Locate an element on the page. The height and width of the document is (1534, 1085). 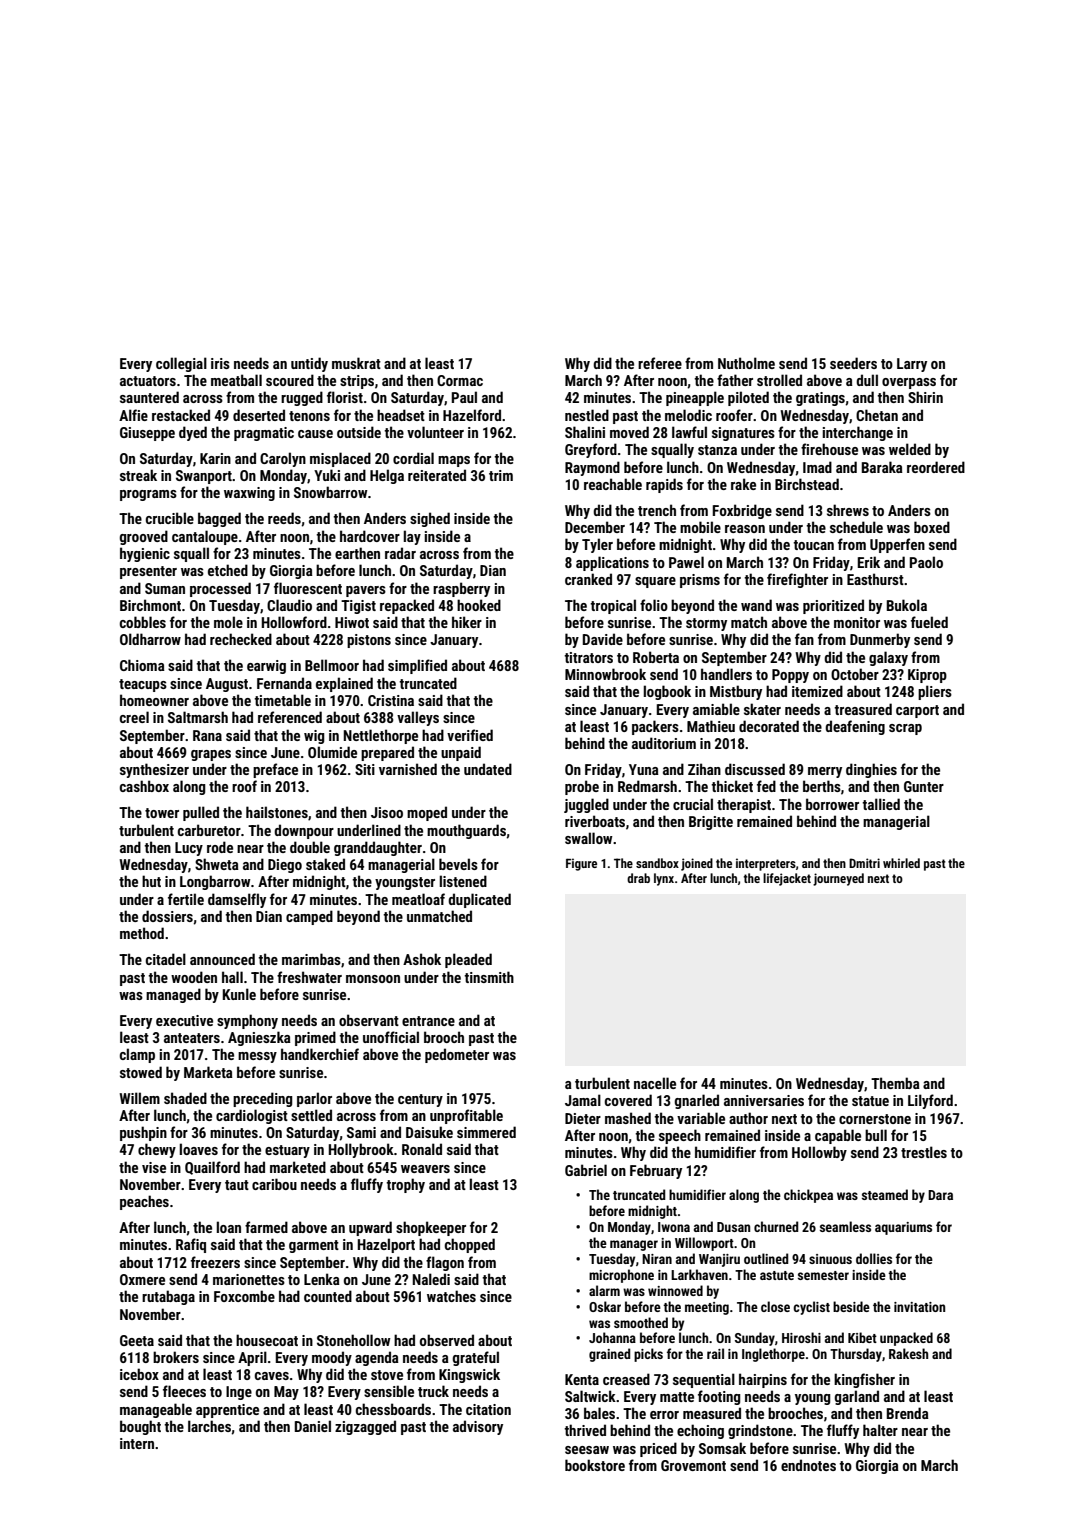
reordered is located at coordinates (936, 467).
